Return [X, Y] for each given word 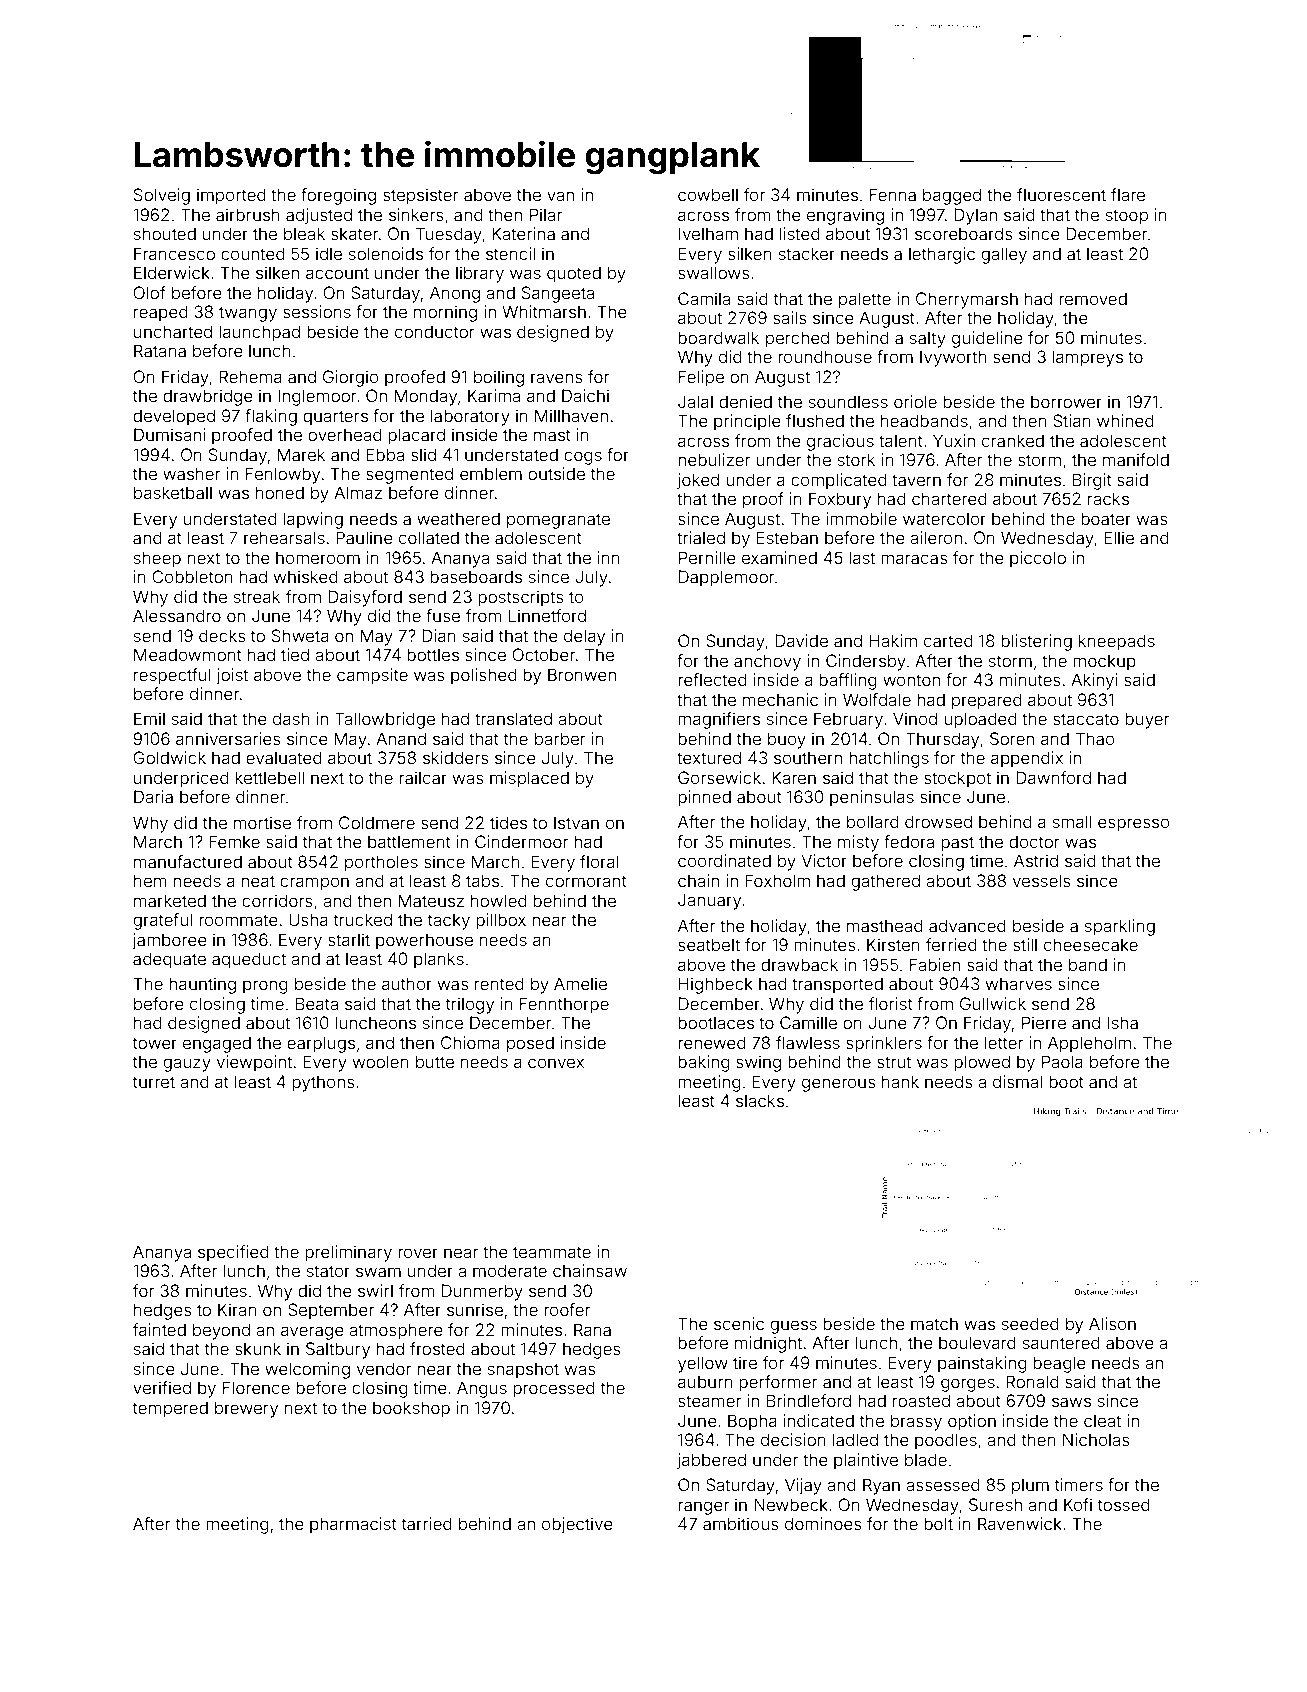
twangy [248, 314]
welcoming [307, 1370]
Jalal [695, 401]
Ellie [1119, 537]
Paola [1062, 1061]
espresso [1134, 825]
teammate [552, 1252]
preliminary [348, 1253]
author [407, 983]
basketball [173, 492]
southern [808, 757]
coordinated [724, 860]
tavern [916, 480]
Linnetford [547, 615]
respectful [172, 676]
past [957, 844]
